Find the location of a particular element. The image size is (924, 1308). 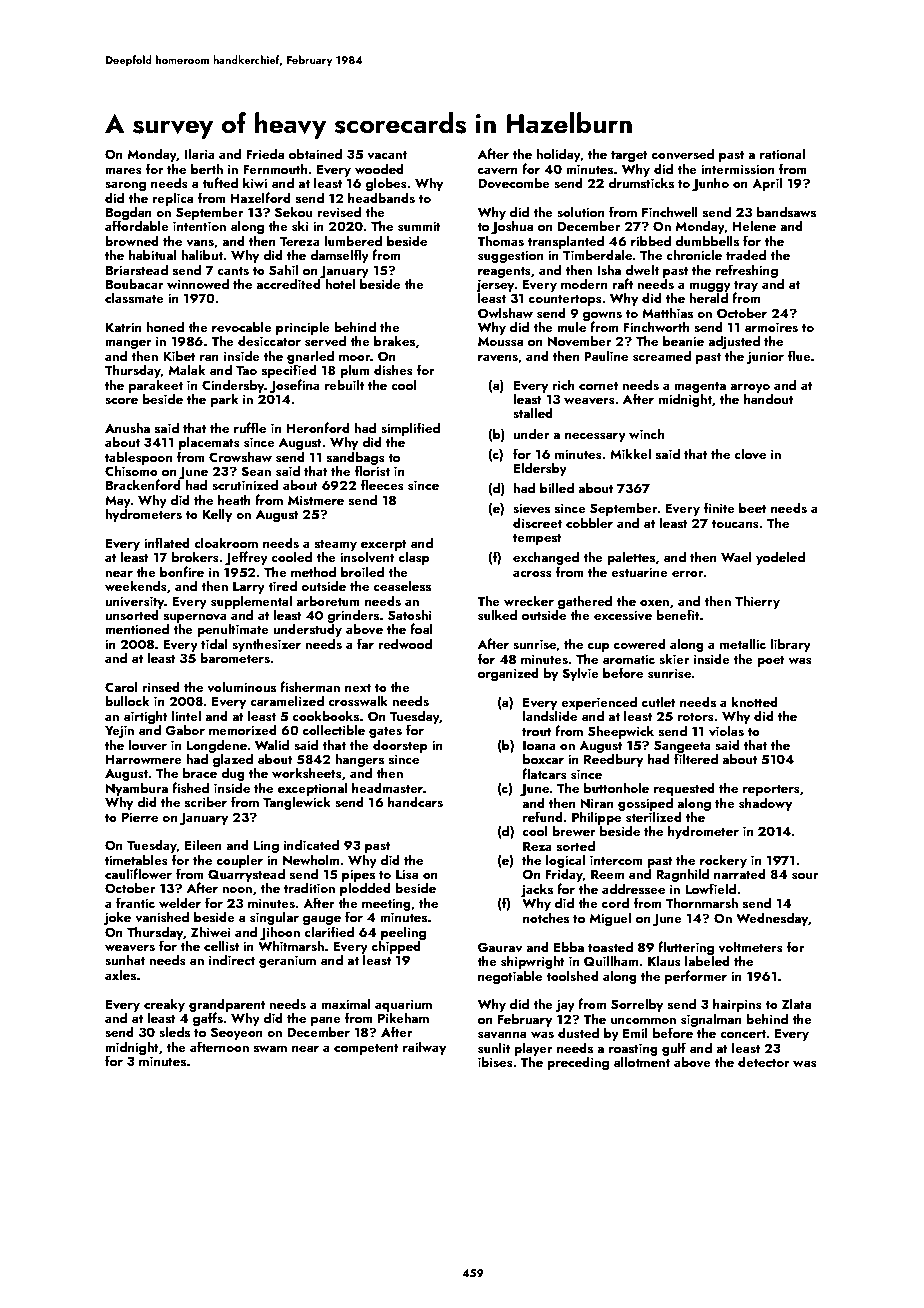

dwelt is located at coordinates (642, 269).
